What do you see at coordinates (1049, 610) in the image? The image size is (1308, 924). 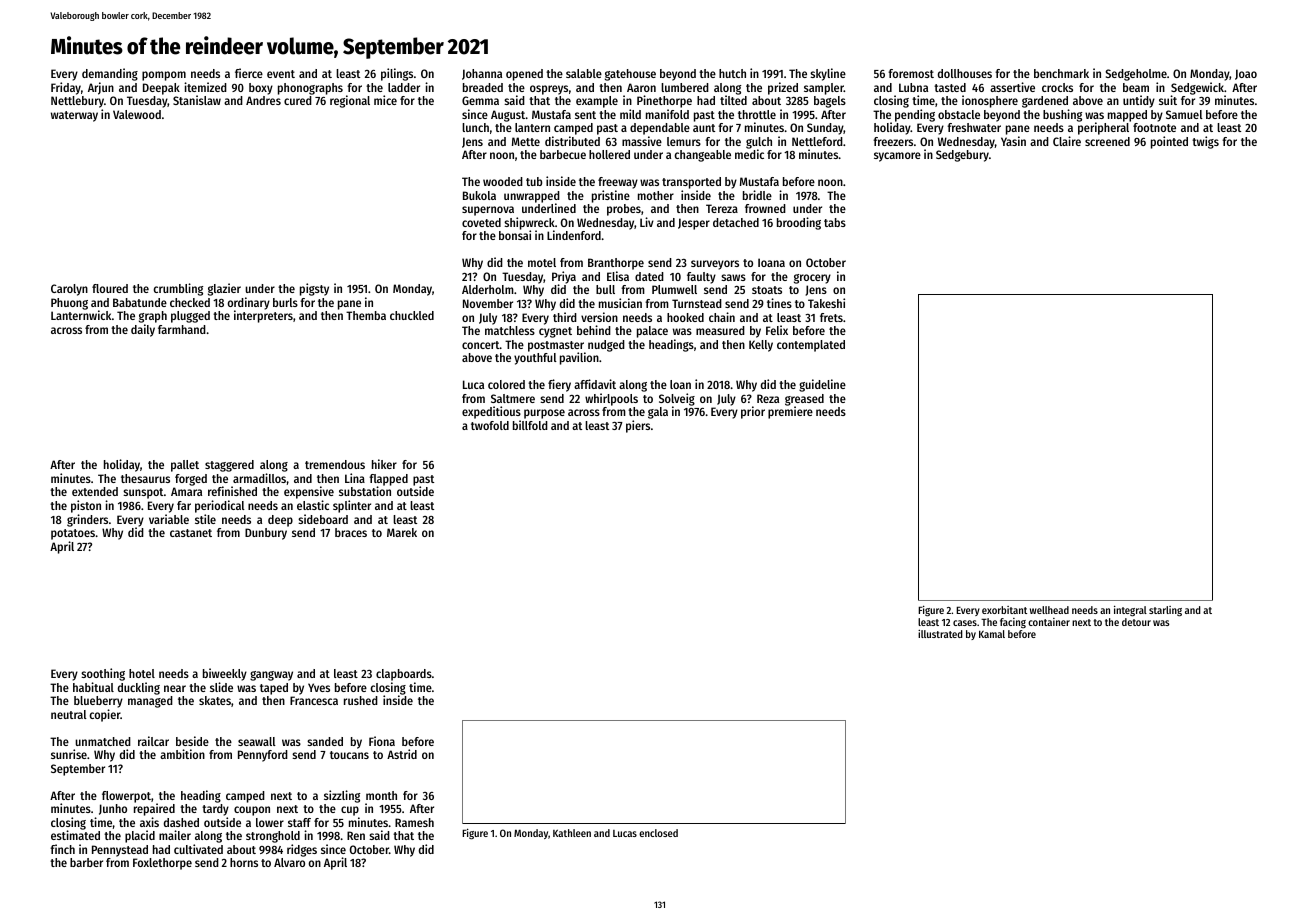 I see `wellhead` at bounding box center [1049, 610].
